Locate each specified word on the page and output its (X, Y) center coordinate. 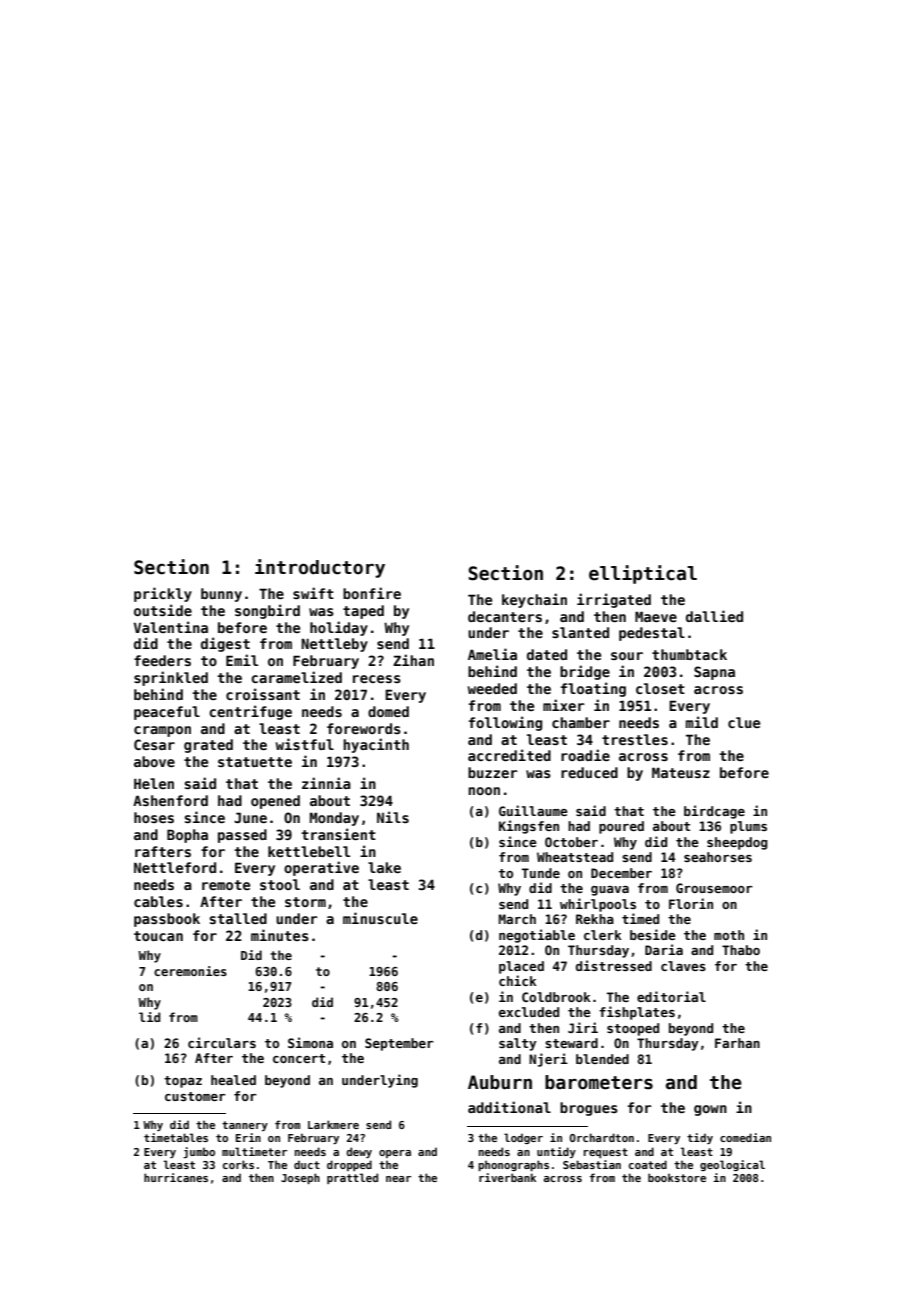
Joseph (300, 1178)
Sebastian (592, 1164)
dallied (714, 616)
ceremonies (190, 971)
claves (683, 966)
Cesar (154, 744)
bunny (221, 595)
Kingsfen (529, 827)
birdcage (714, 812)
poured (621, 827)
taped (363, 612)
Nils (393, 817)
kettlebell (309, 851)
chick (518, 980)
